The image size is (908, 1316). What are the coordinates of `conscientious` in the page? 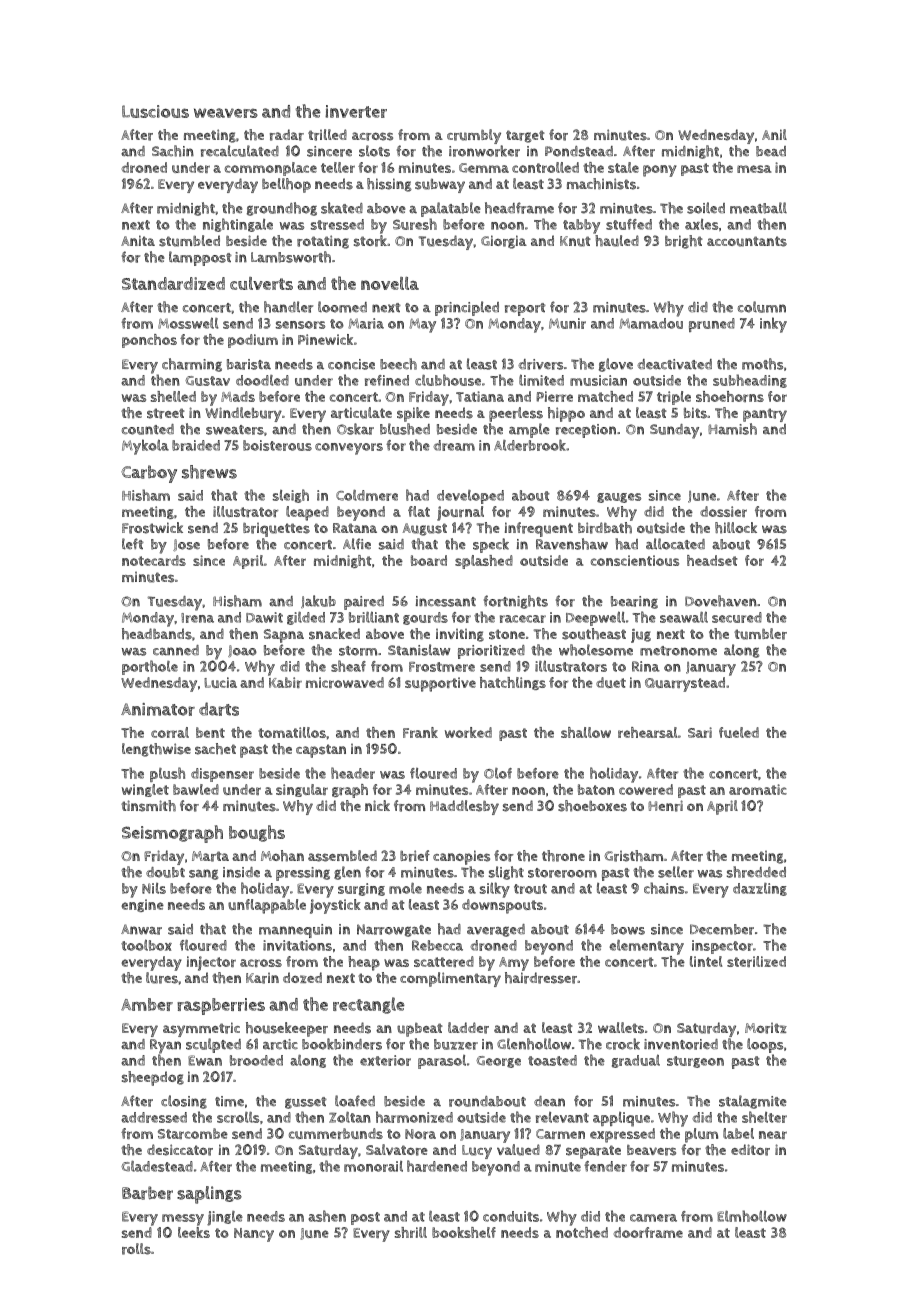 It's located at (635, 560).
